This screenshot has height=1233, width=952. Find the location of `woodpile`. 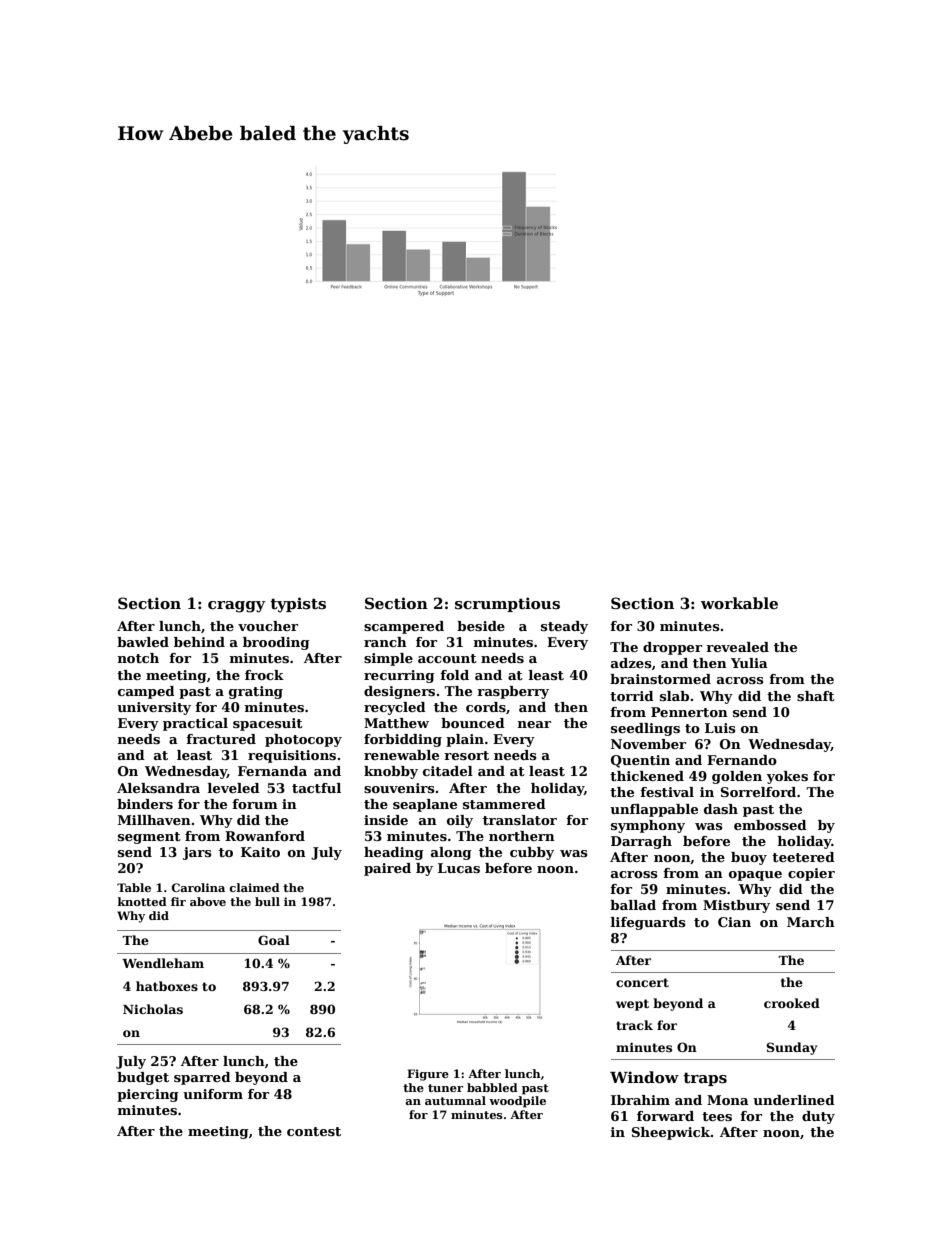

woodpile is located at coordinates (517, 1102).
